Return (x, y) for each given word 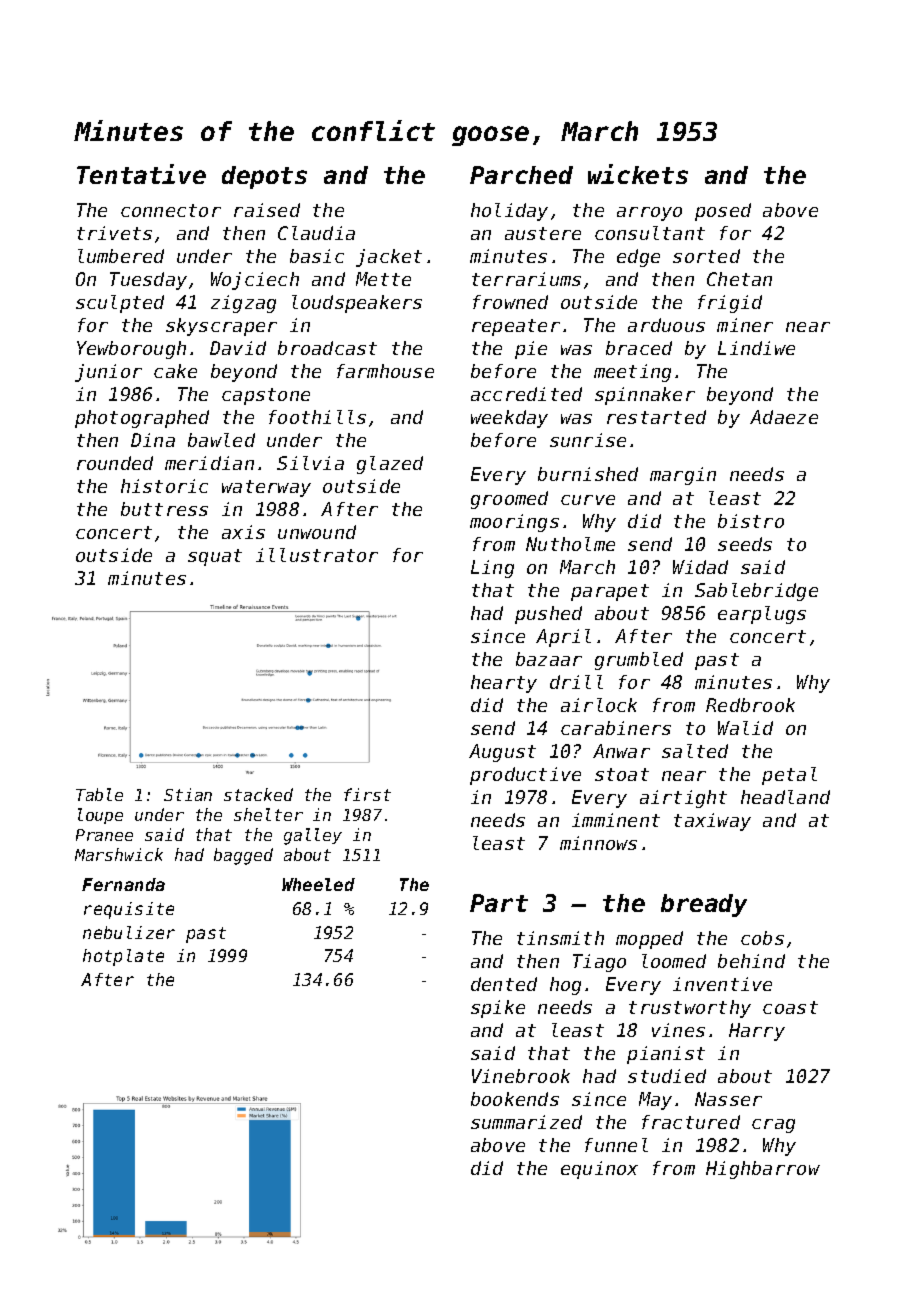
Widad (700, 567)
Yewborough (131, 350)
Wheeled (318, 884)
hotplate (123, 957)
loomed (674, 961)
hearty (504, 684)
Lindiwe (756, 348)
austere (543, 233)
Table (99, 794)
